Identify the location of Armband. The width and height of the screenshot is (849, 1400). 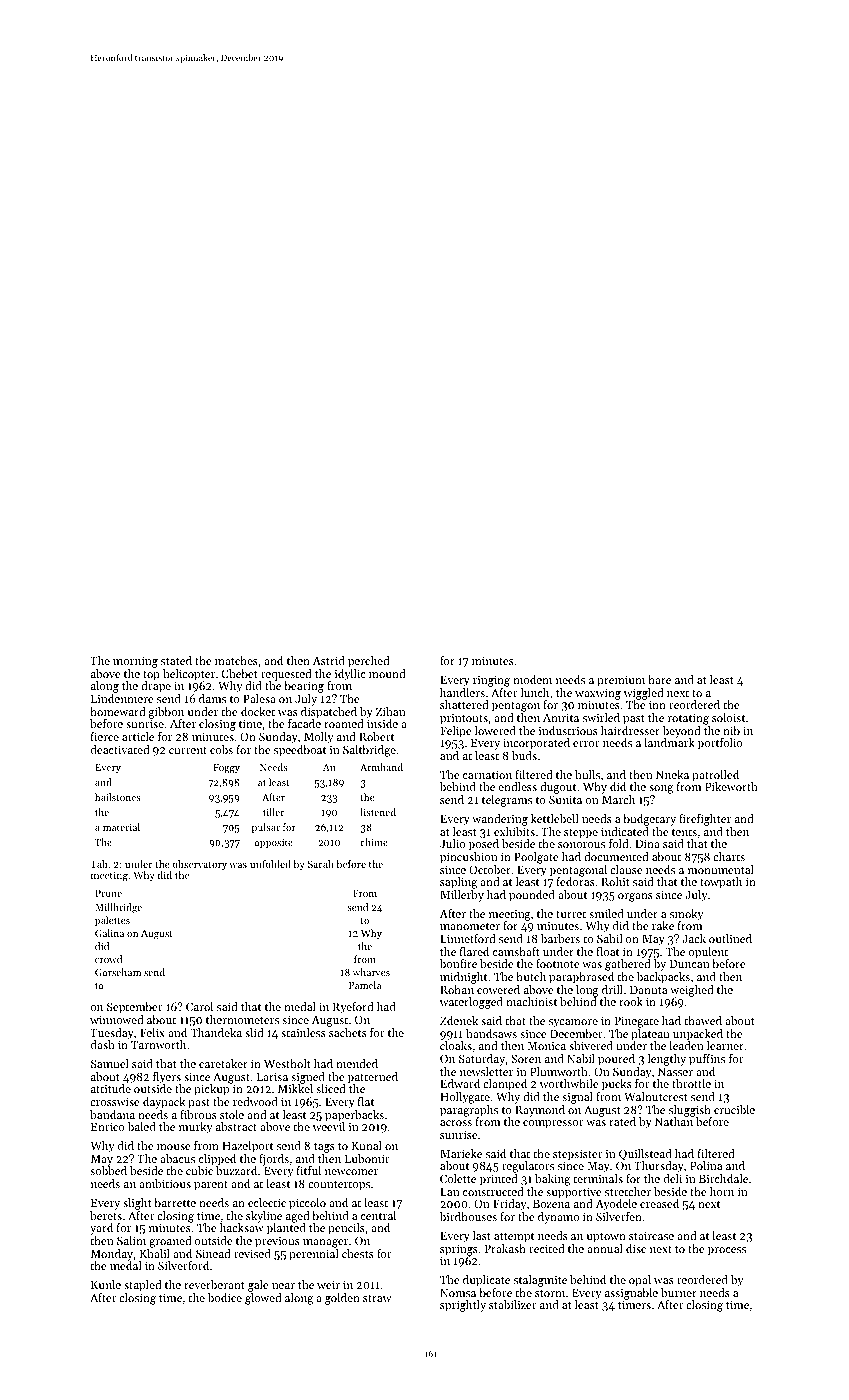
(381, 767).
